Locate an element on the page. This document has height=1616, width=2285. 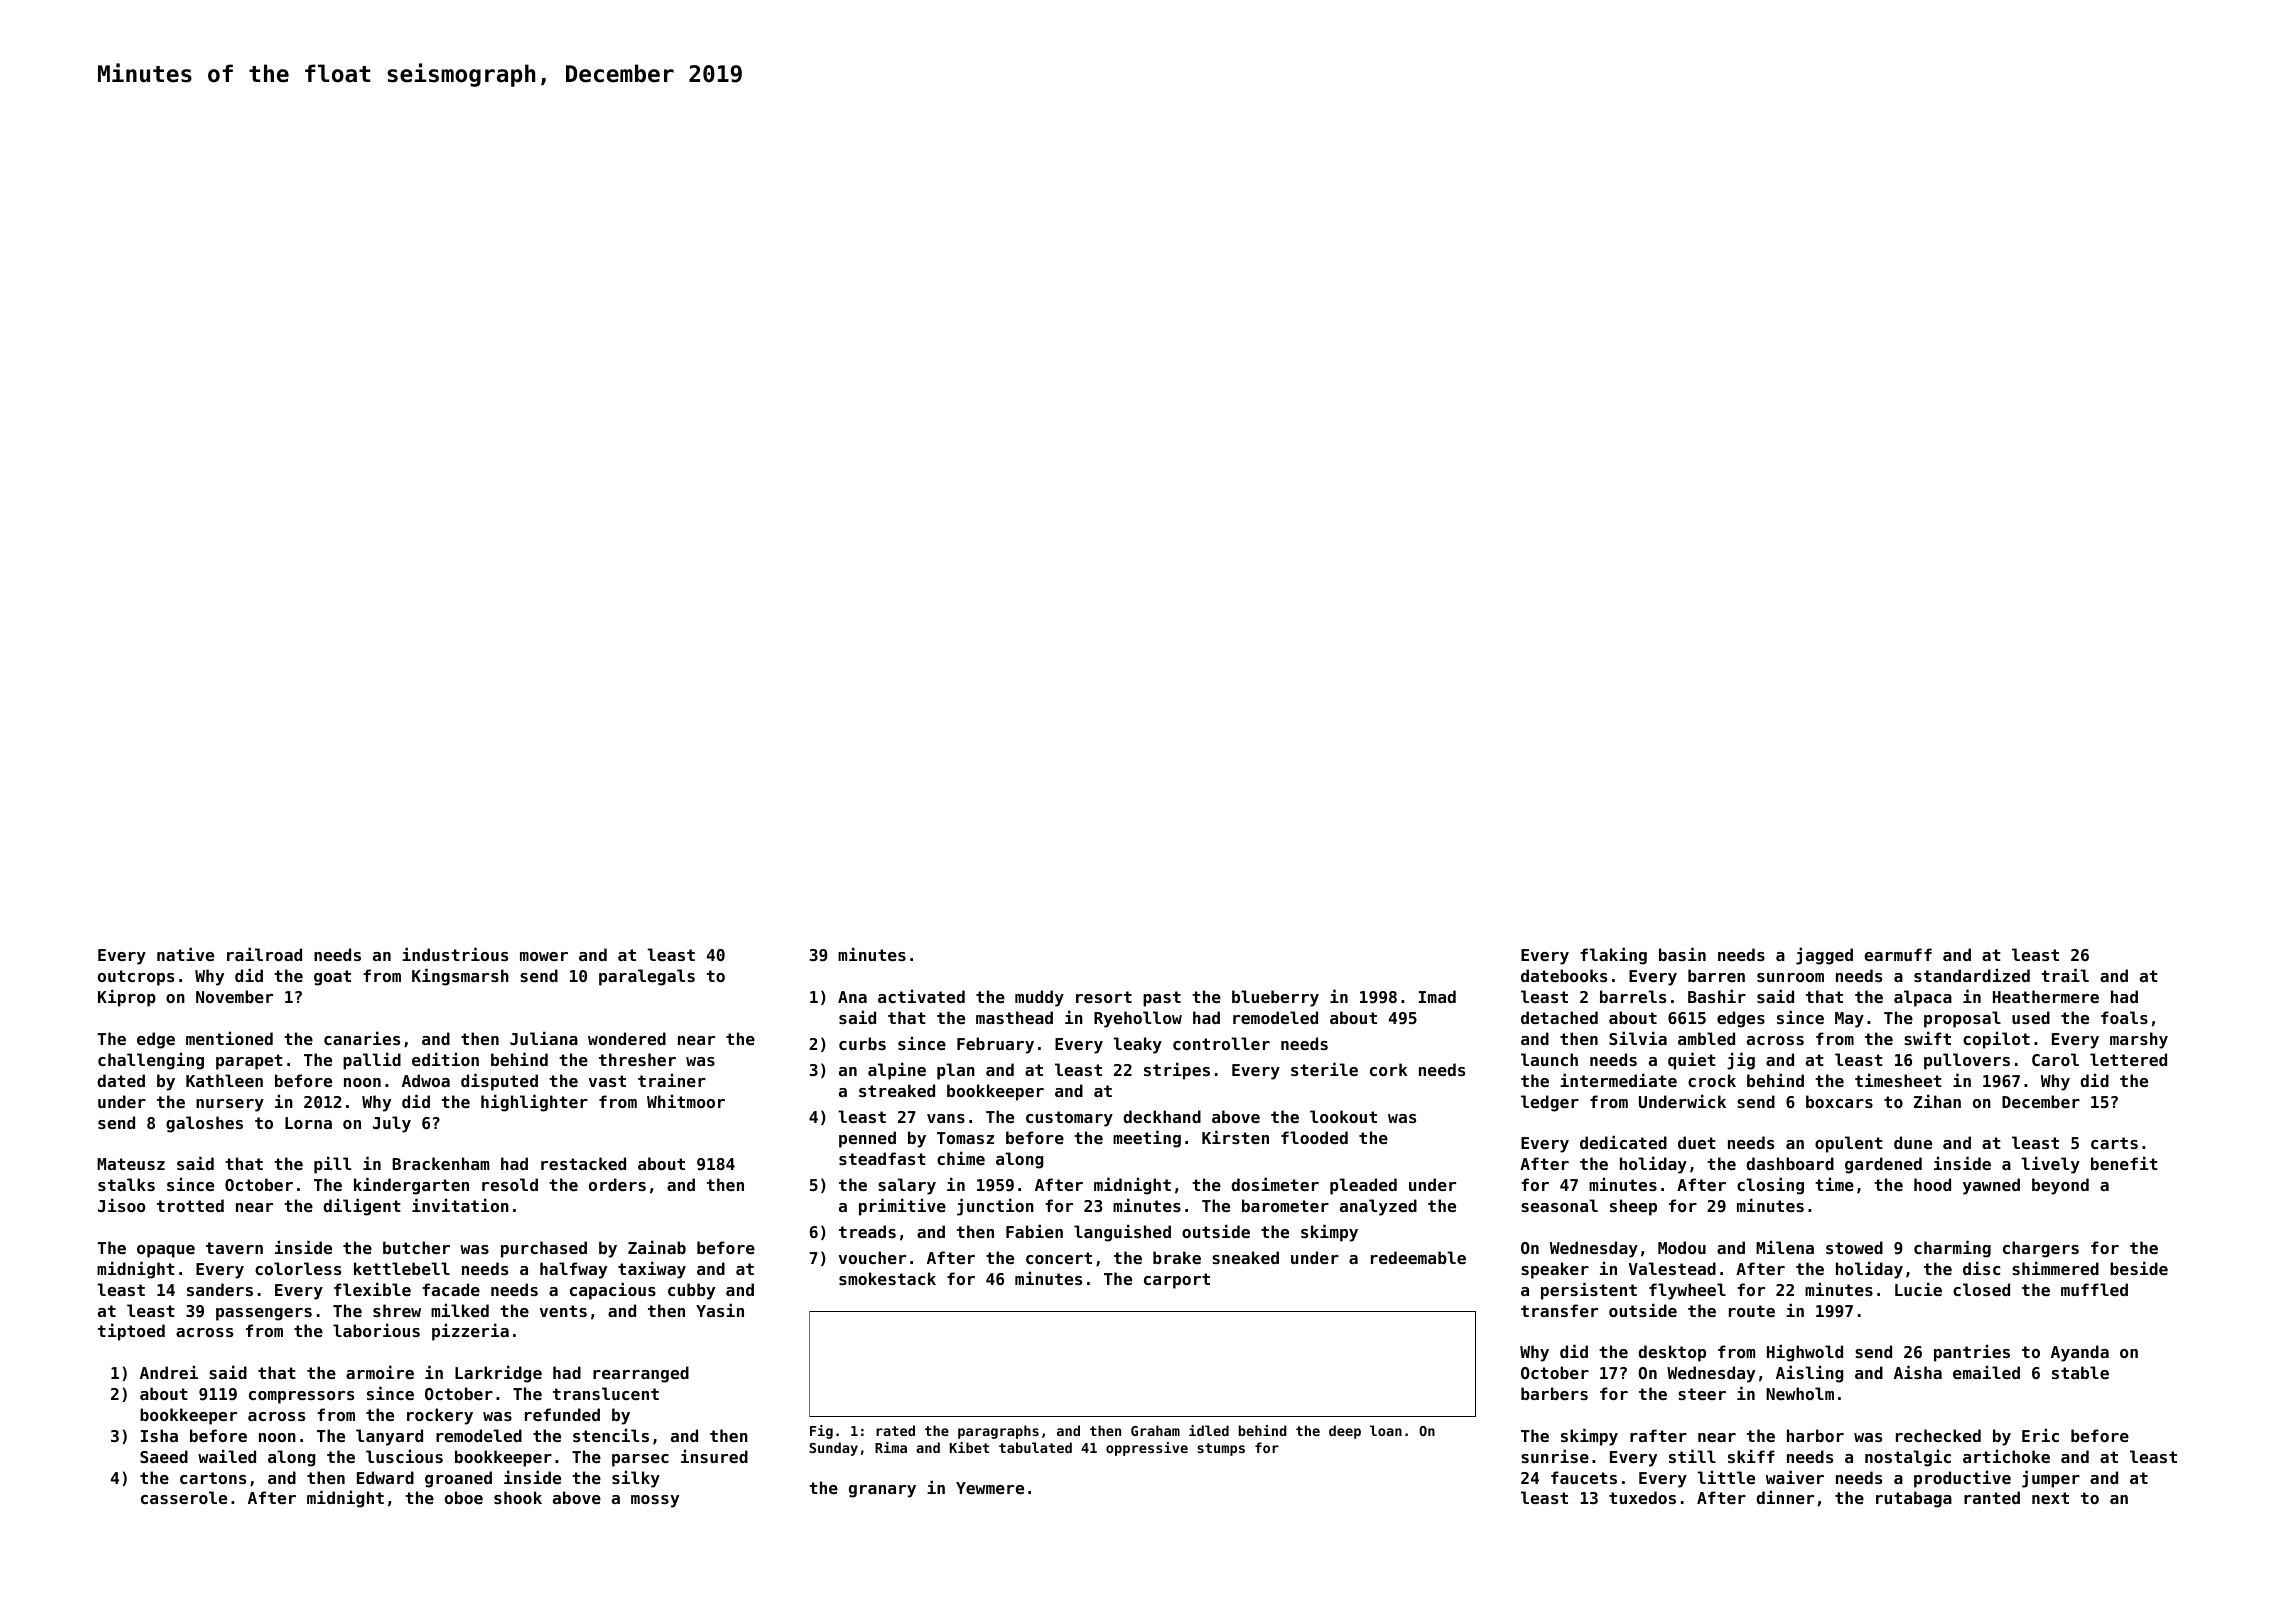
alpaca is located at coordinates (1923, 998).
